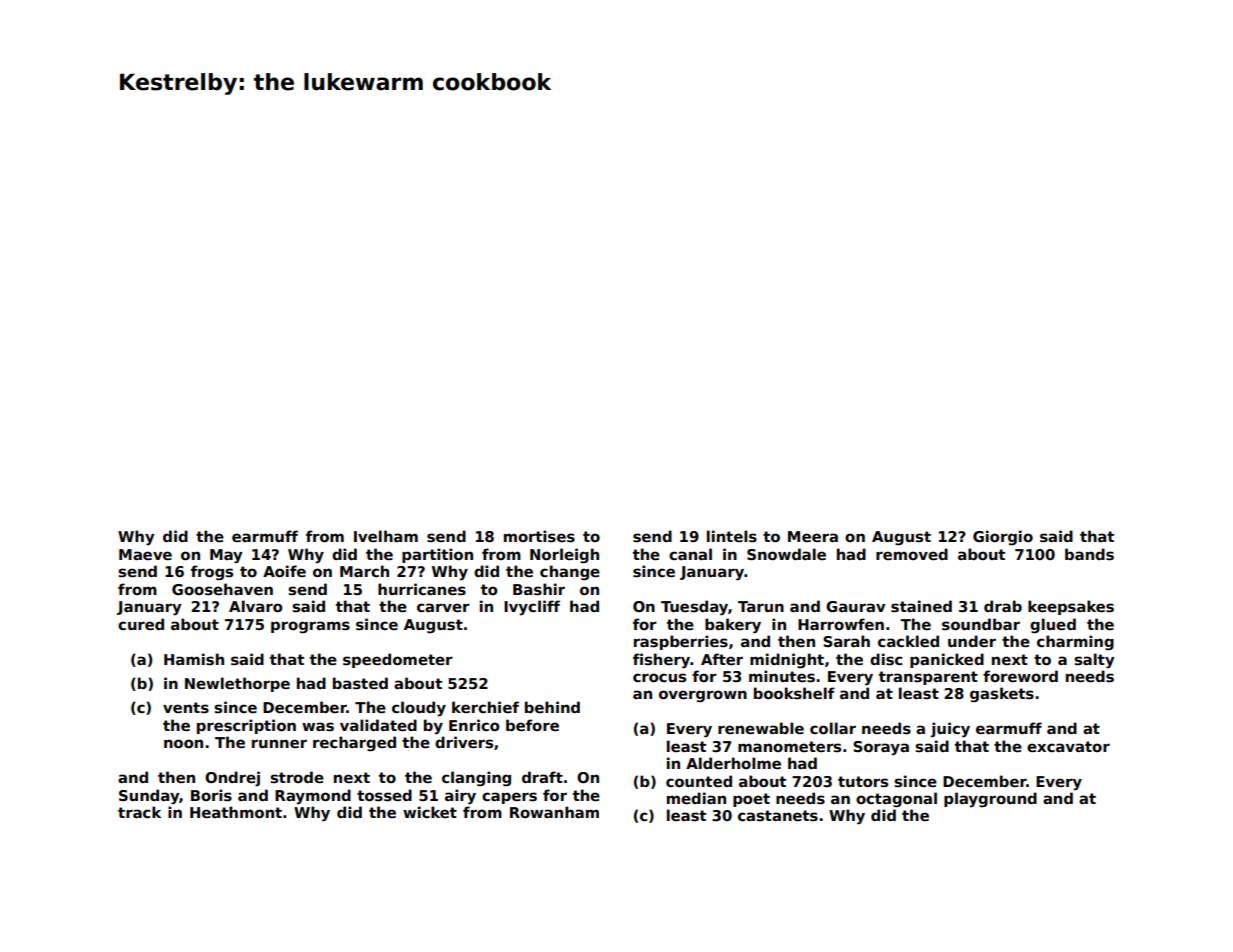 The image size is (1233, 952). What do you see at coordinates (950, 730) in the screenshot?
I see `juicy` at bounding box center [950, 730].
